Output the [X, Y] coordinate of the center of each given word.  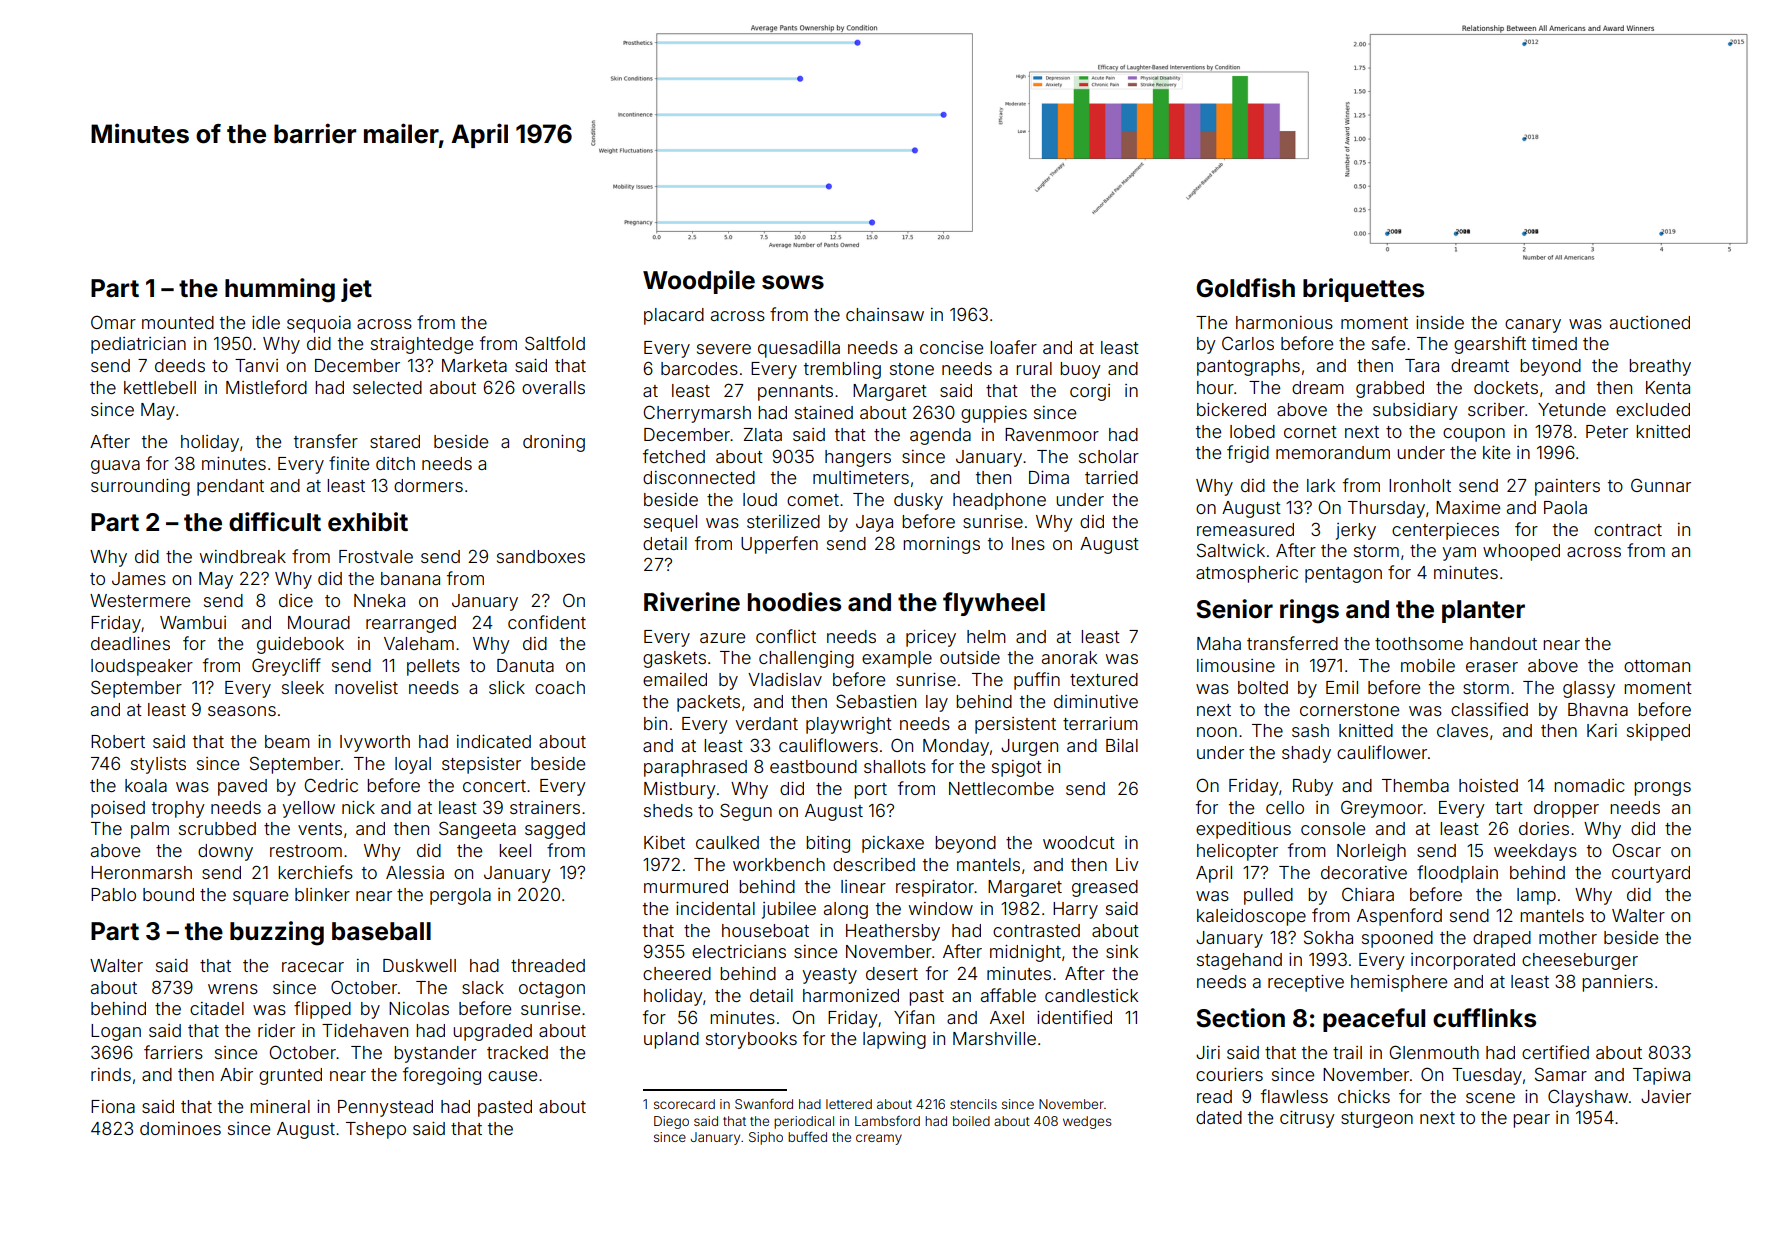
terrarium [1100, 723]
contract [1628, 530]
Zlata [763, 434]
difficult [275, 522]
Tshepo [376, 1130]
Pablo [113, 894]
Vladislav [785, 679]
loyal [413, 765]
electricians [739, 951]
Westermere [140, 600]
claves [1462, 730]
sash [1310, 730]
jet [356, 290]
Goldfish [1245, 288]
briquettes [1363, 290]
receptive [1306, 983]
